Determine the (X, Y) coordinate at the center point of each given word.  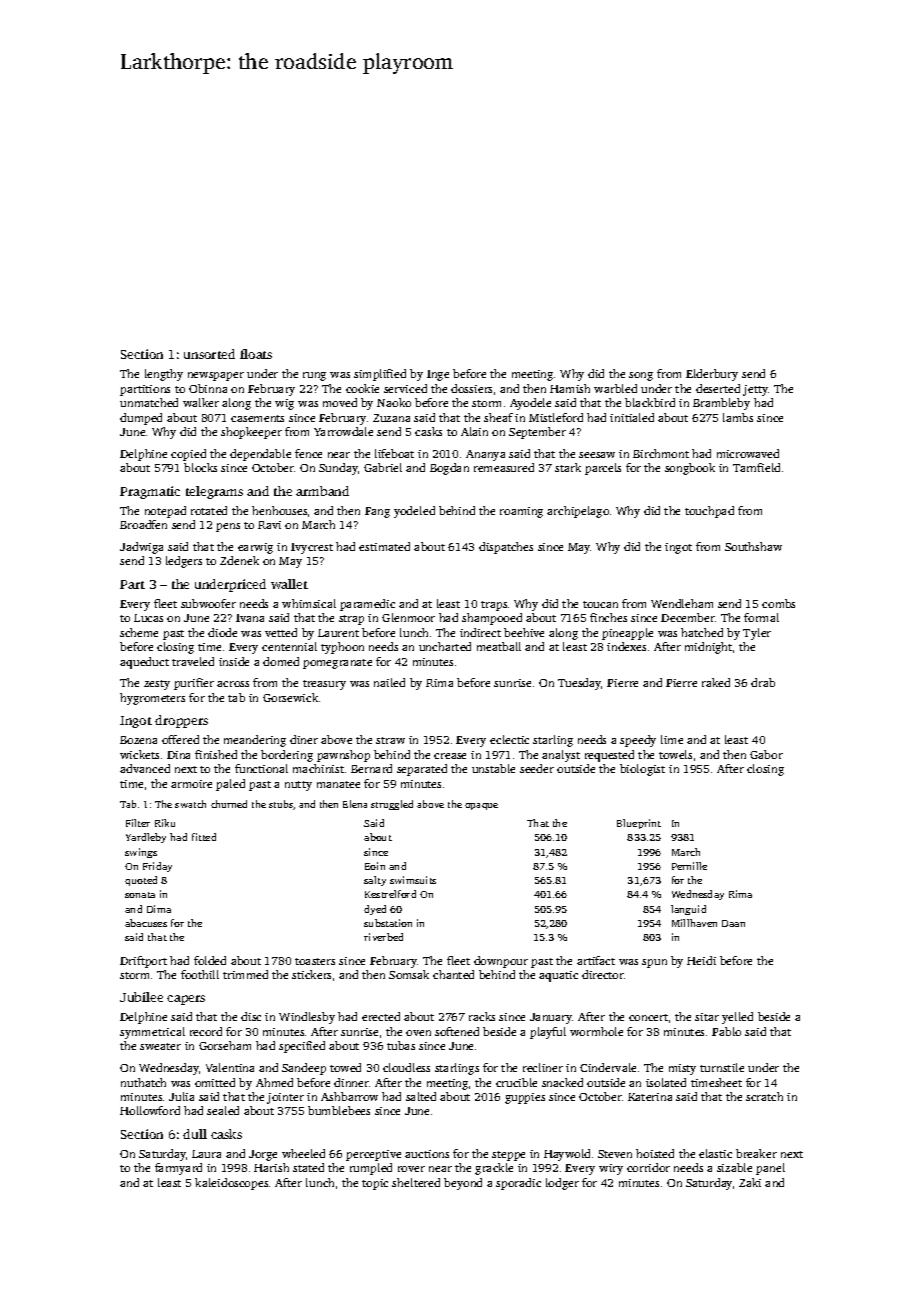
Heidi (701, 960)
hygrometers (152, 699)
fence (308, 453)
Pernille (689, 866)
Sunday (338, 469)
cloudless (406, 1067)
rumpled (371, 1169)
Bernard (371, 768)
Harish (271, 1167)
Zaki (750, 1182)
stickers (311, 974)
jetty (755, 390)
